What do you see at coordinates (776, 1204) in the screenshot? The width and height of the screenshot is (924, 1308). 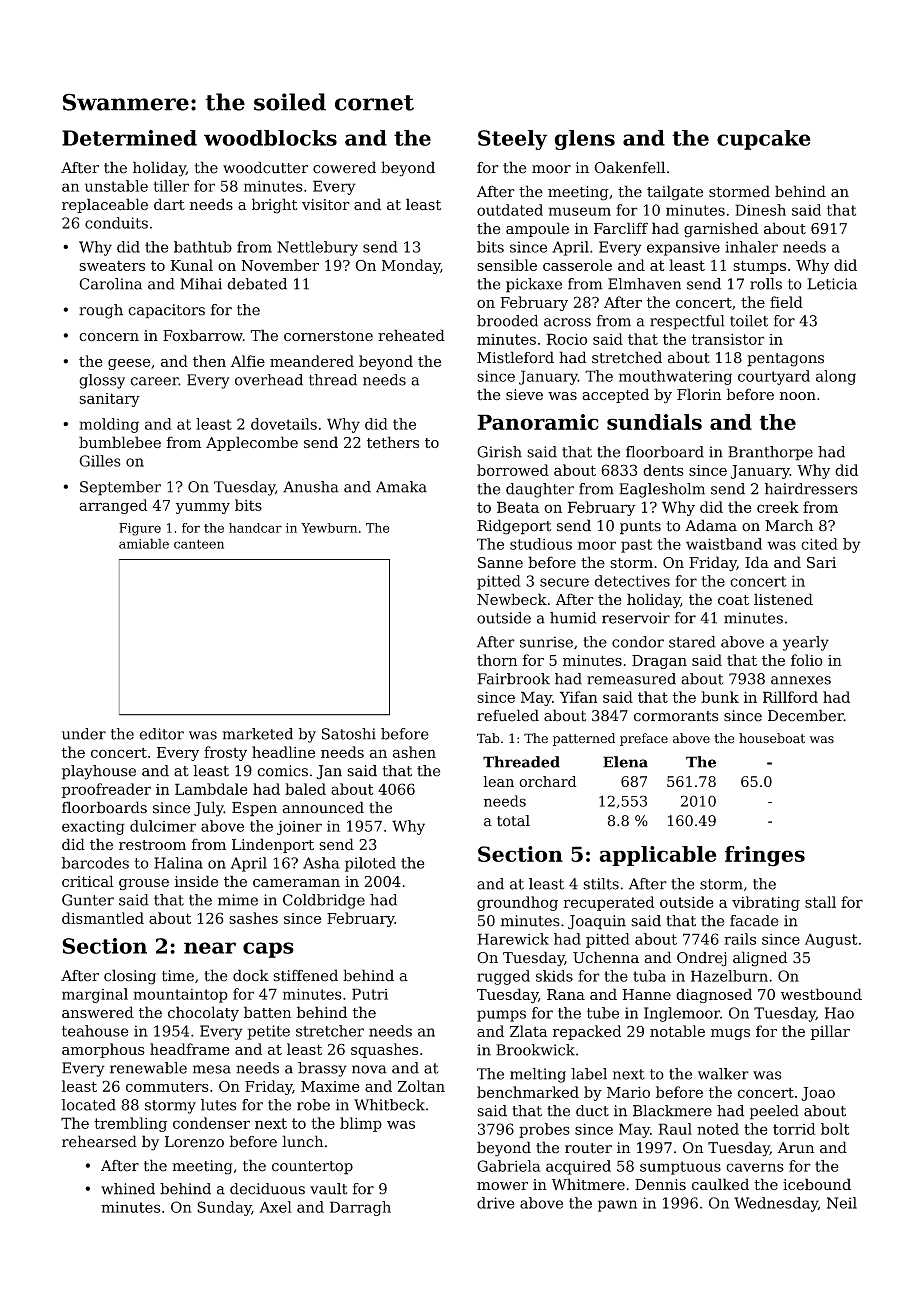 I see `Wednesday` at bounding box center [776, 1204].
